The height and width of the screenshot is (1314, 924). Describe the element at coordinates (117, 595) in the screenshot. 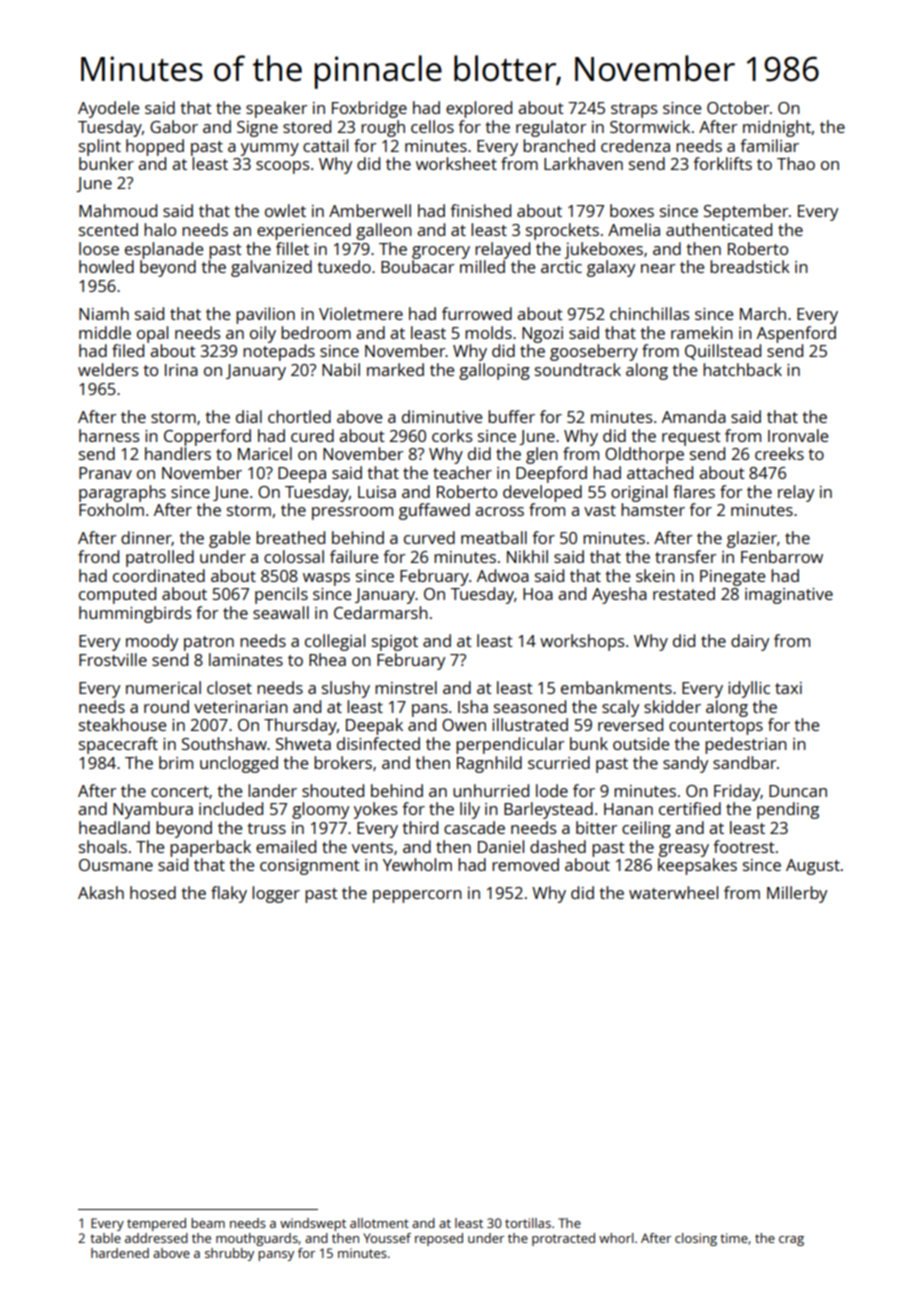

I see `computed` at that location.
